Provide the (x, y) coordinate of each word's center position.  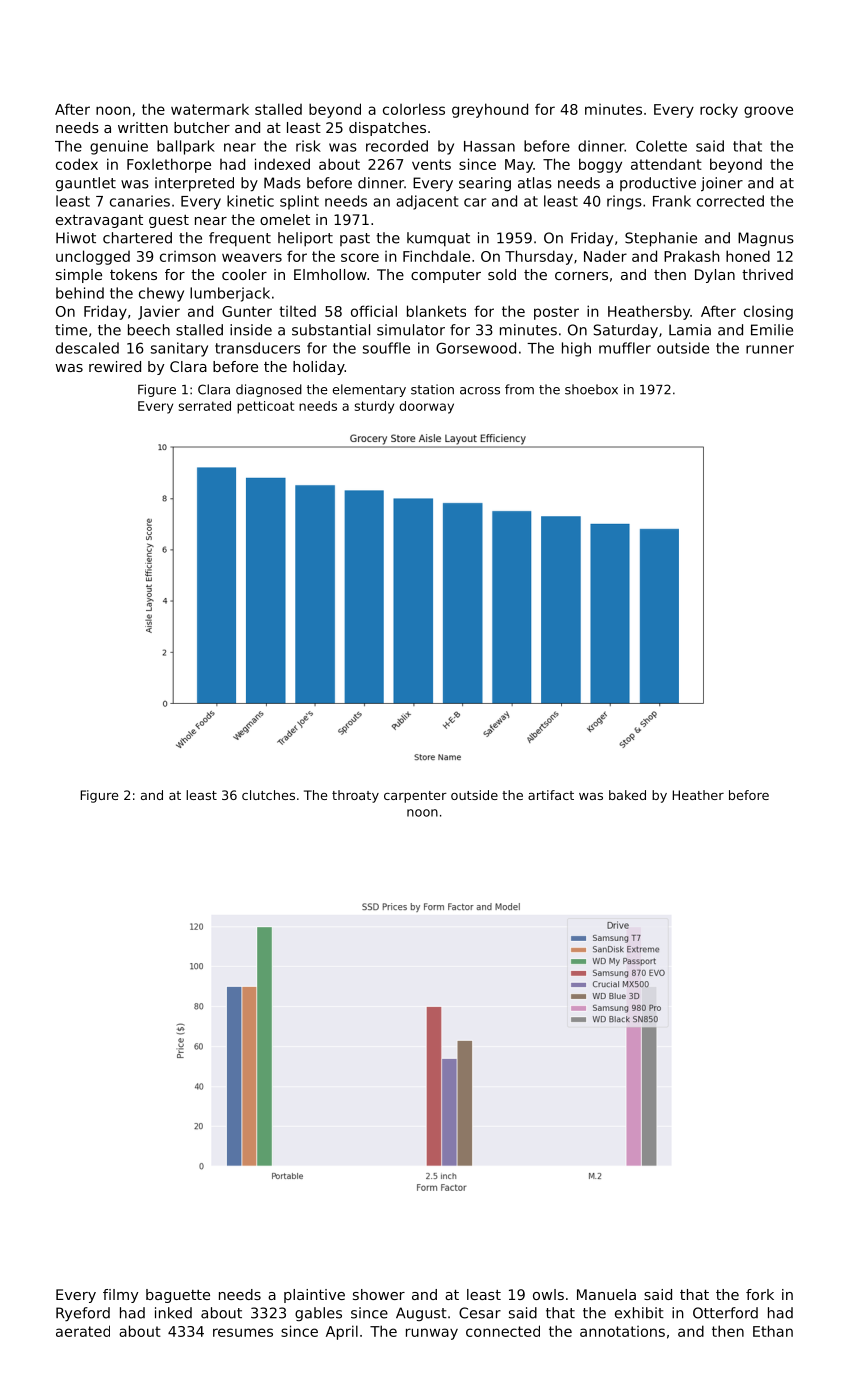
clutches (268, 795)
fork (760, 1294)
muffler (625, 348)
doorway (427, 407)
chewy (161, 294)
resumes (243, 1332)
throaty (355, 796)
